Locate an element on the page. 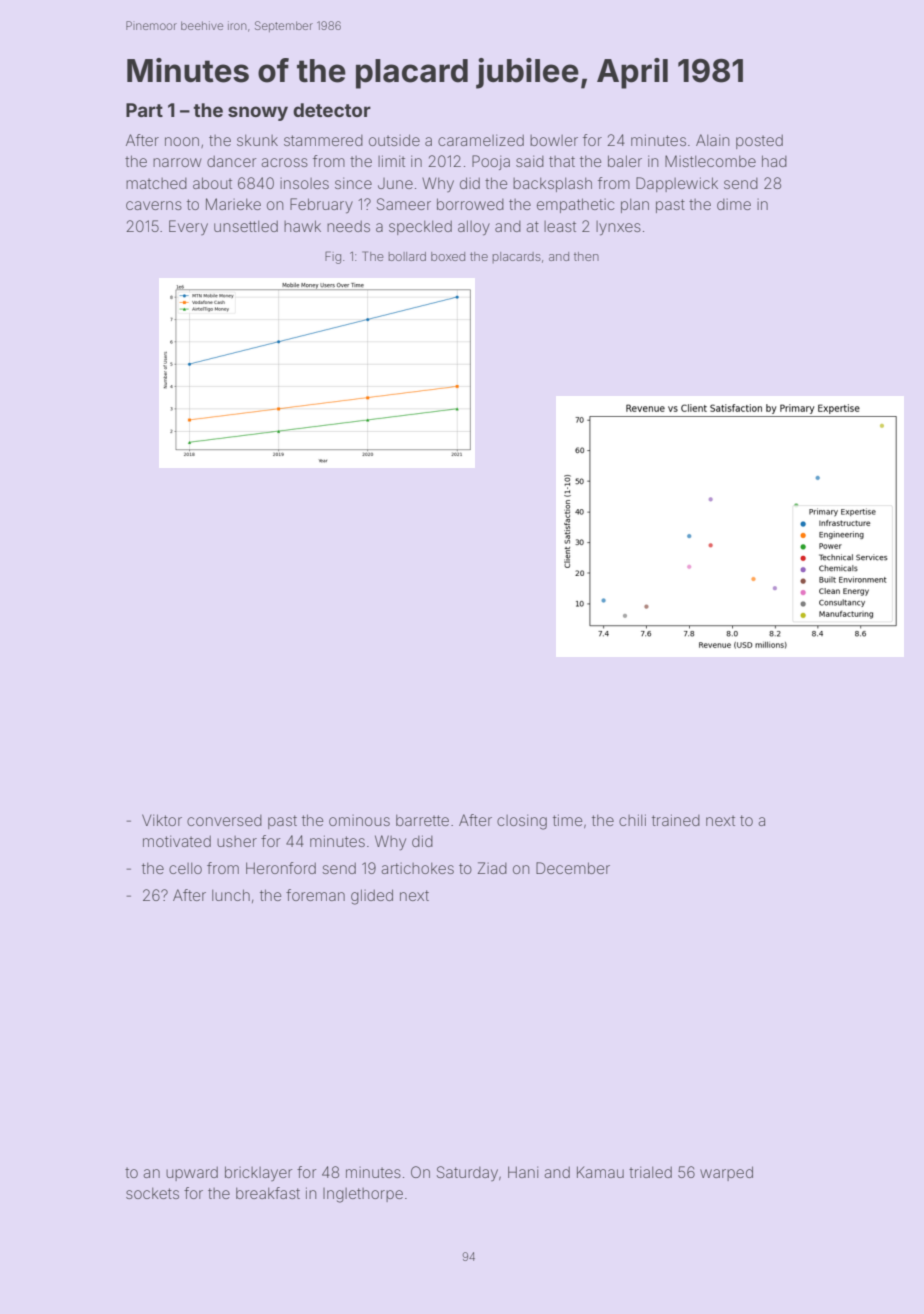 The image size is (924, 1314). posted is located at coordinates (759, 141).
